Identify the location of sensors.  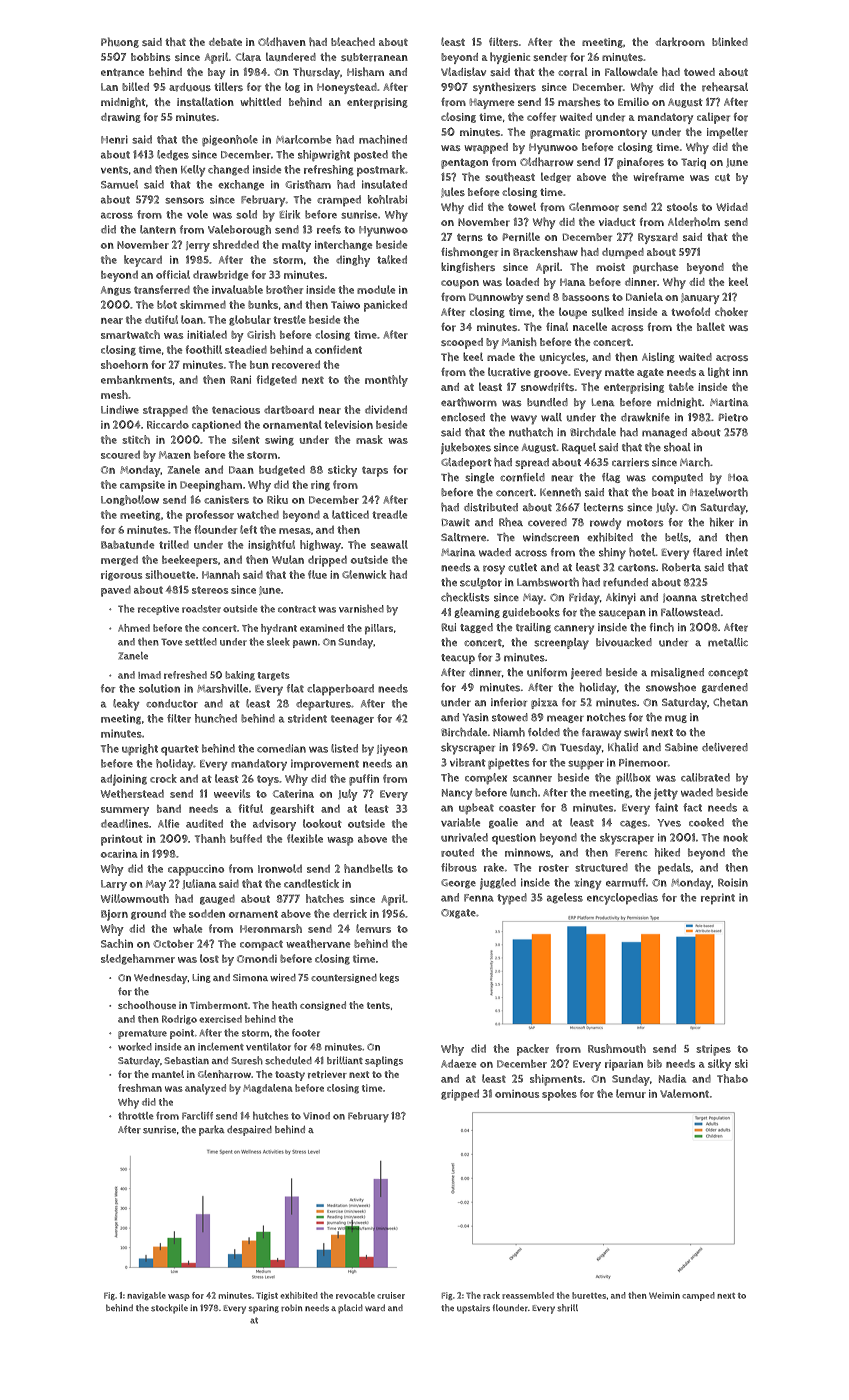
(184, 200).
